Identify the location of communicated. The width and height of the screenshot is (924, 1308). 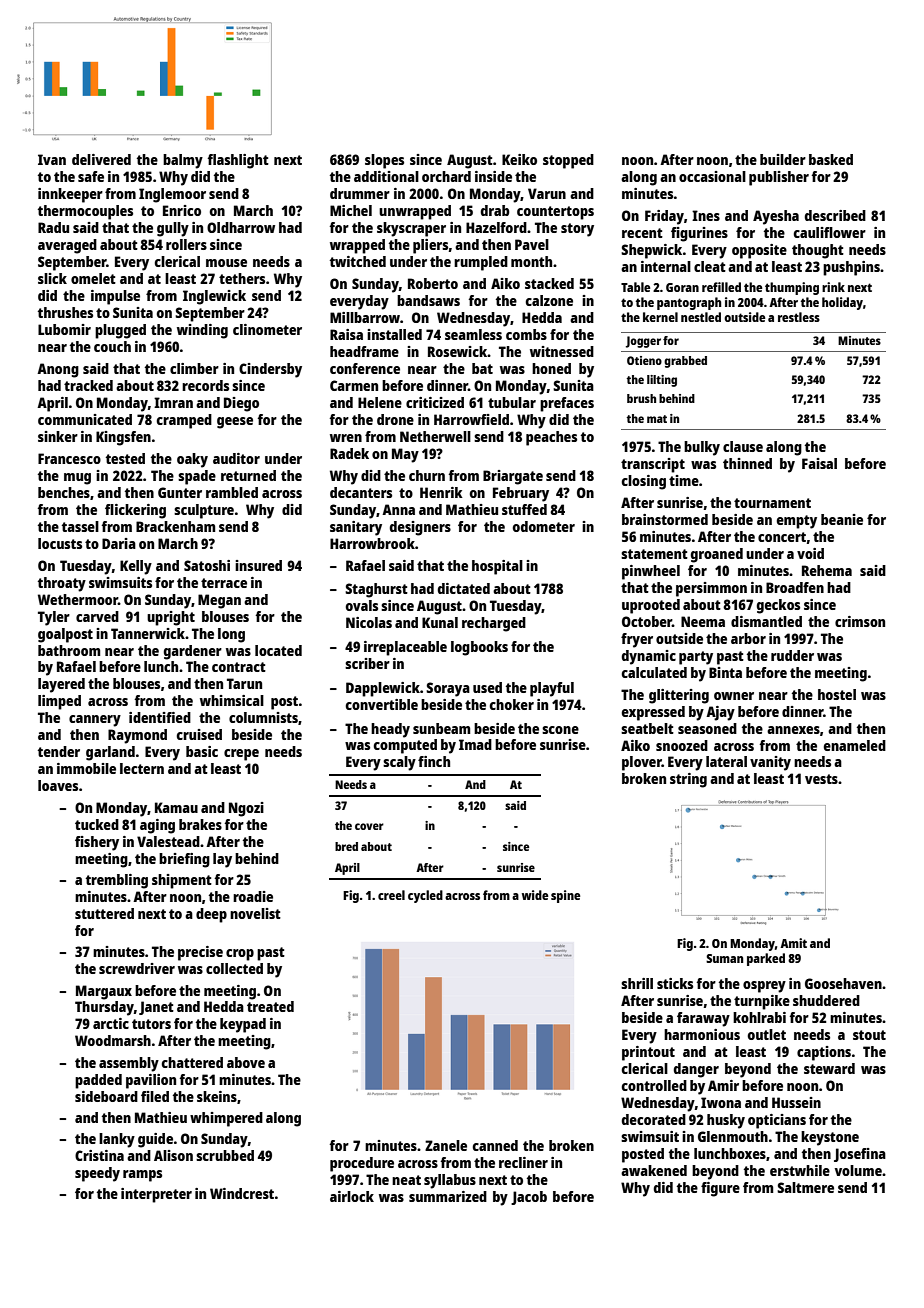
(85, 419).
